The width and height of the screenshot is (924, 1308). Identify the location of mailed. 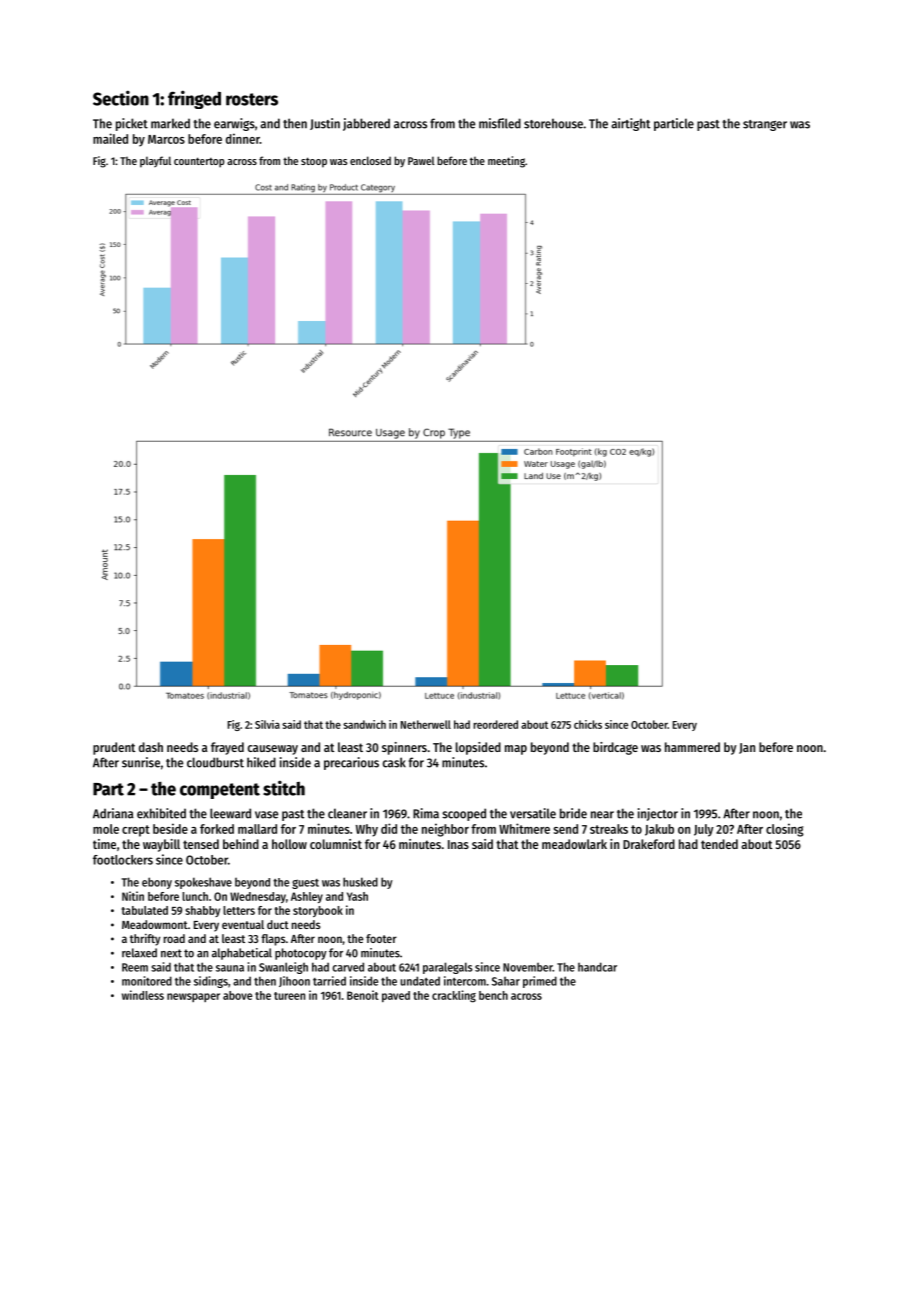
(110, 138).
